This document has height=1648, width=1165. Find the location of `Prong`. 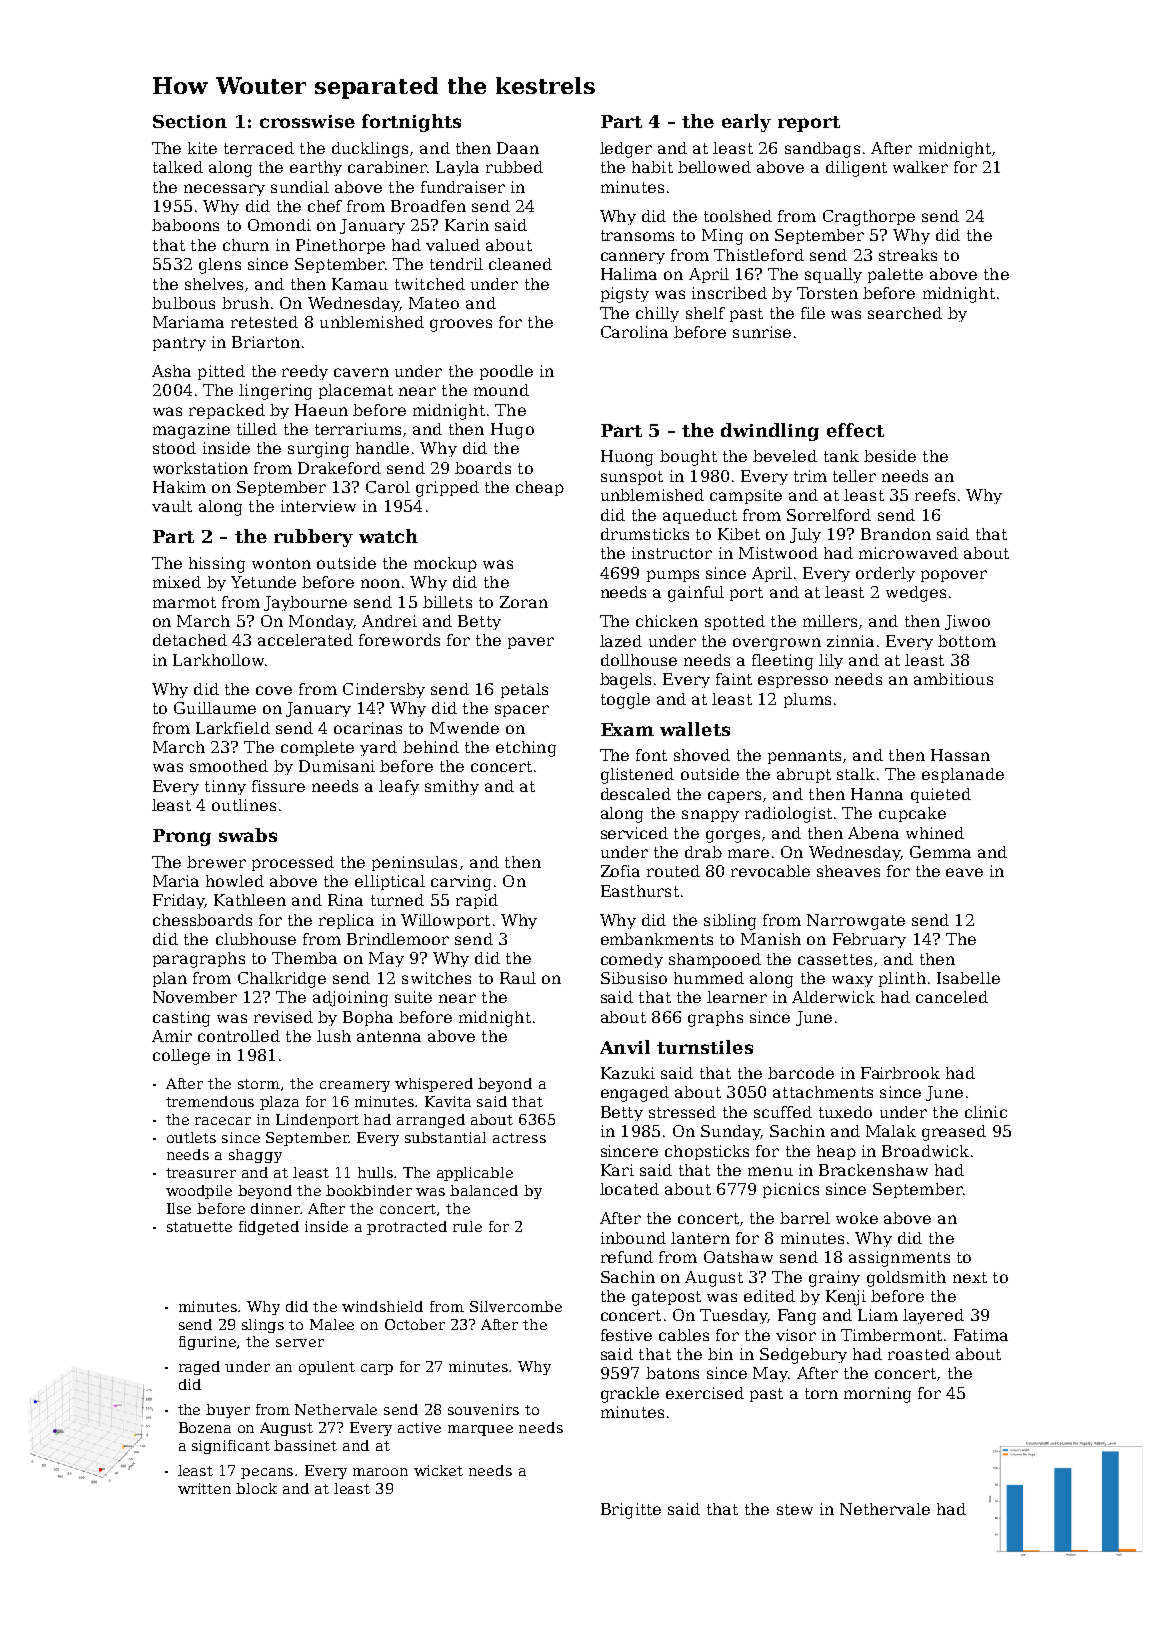

Prong is located at coordinates (182, 837).
